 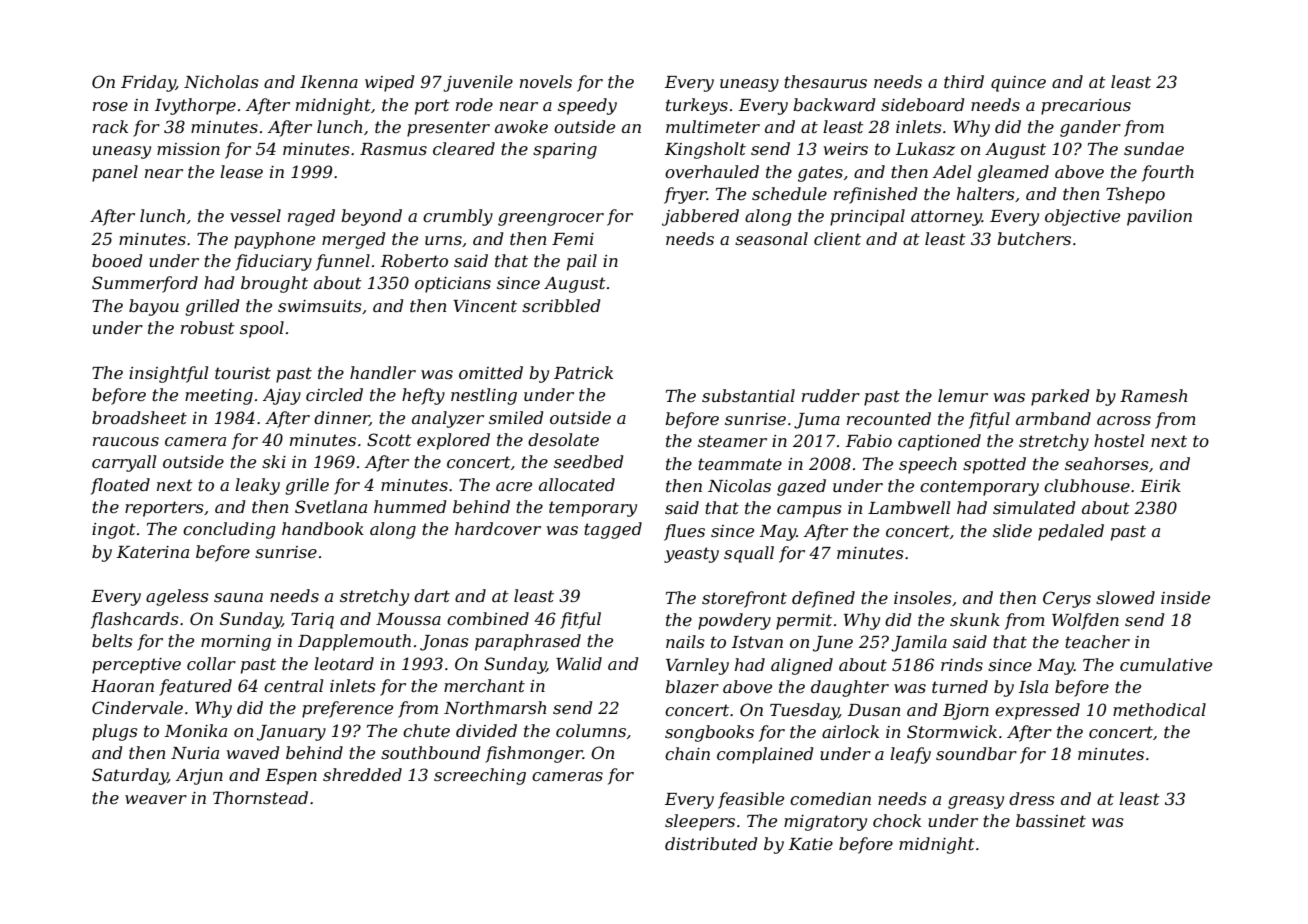 I want to click on insoles, so click(x=923, y=597).
